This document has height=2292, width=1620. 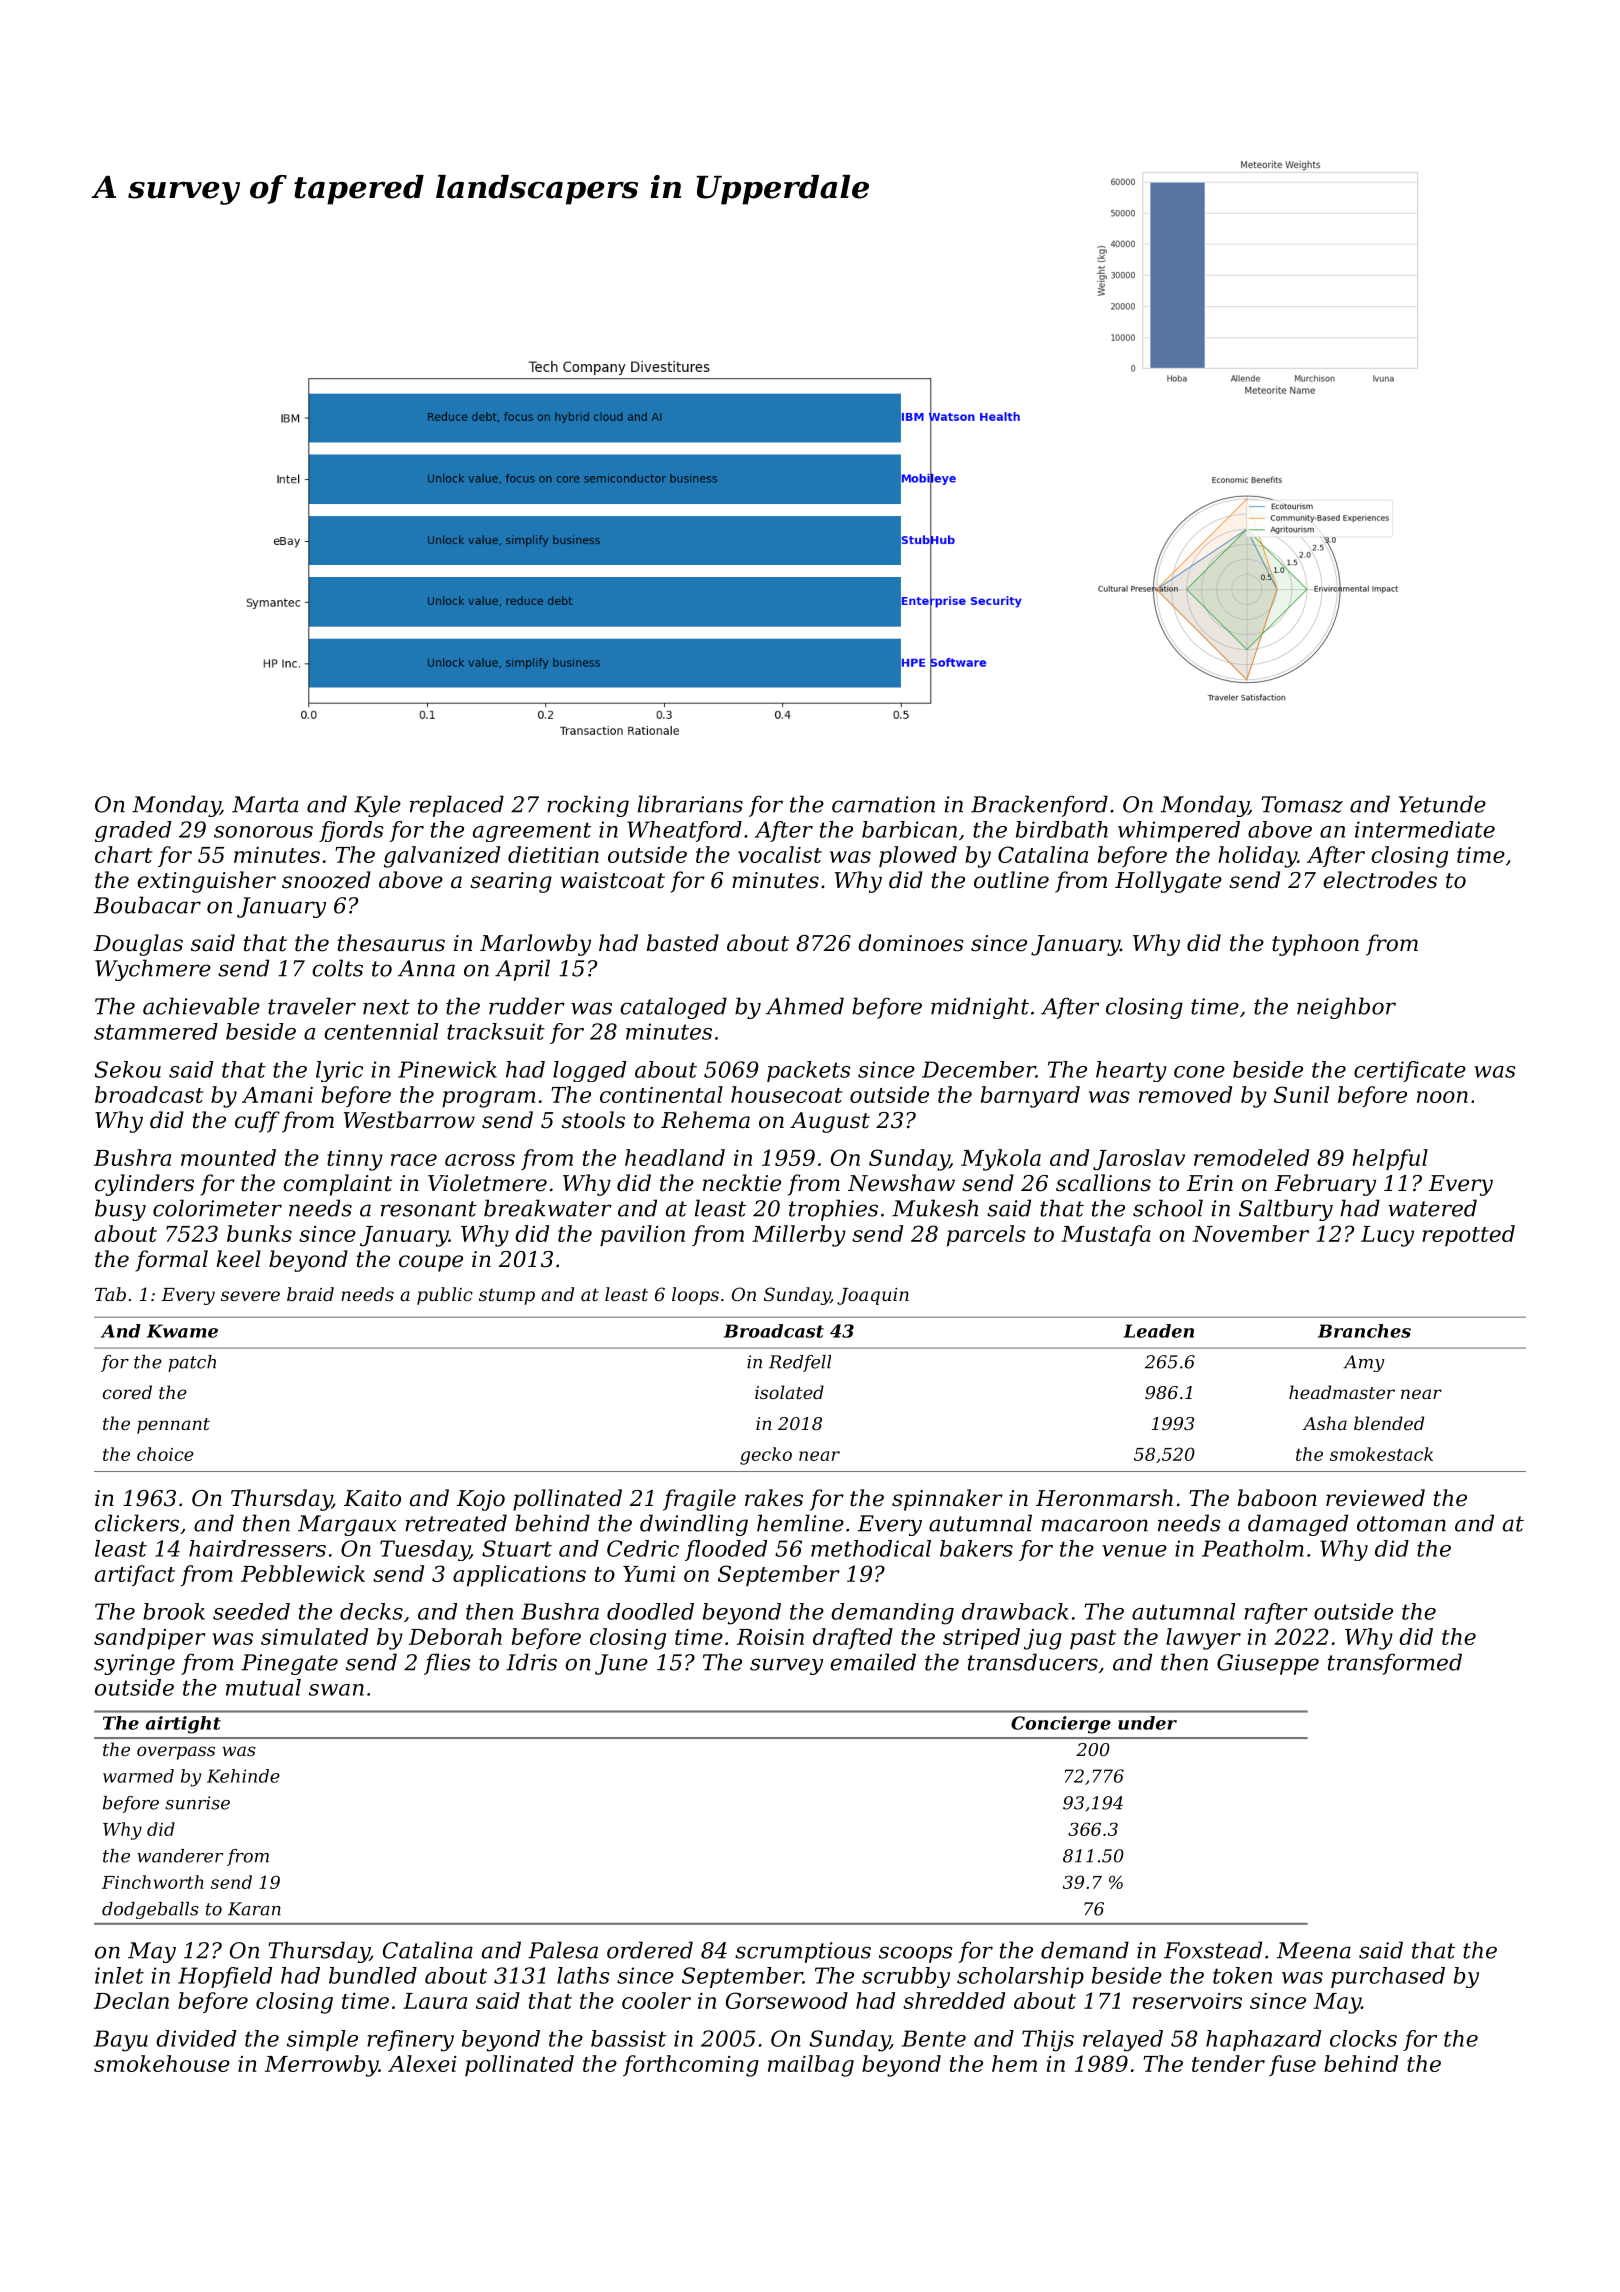 I want to click on Palesa, so click(x=563, y=1950).
